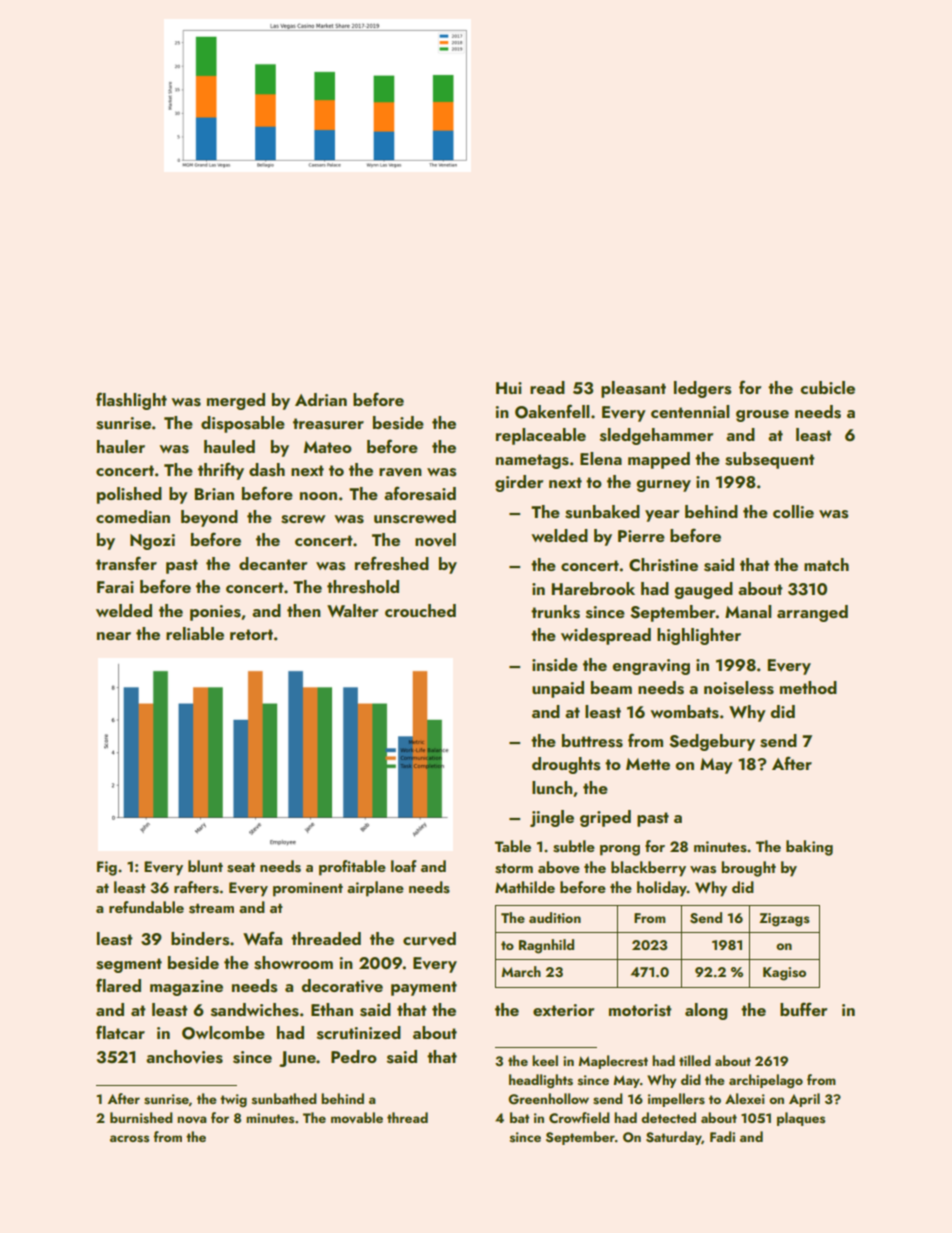 This document has height=1233, width=952. Describe the element at coordinates (579, 1117) in the document. I see `Crowfield` at that location.
